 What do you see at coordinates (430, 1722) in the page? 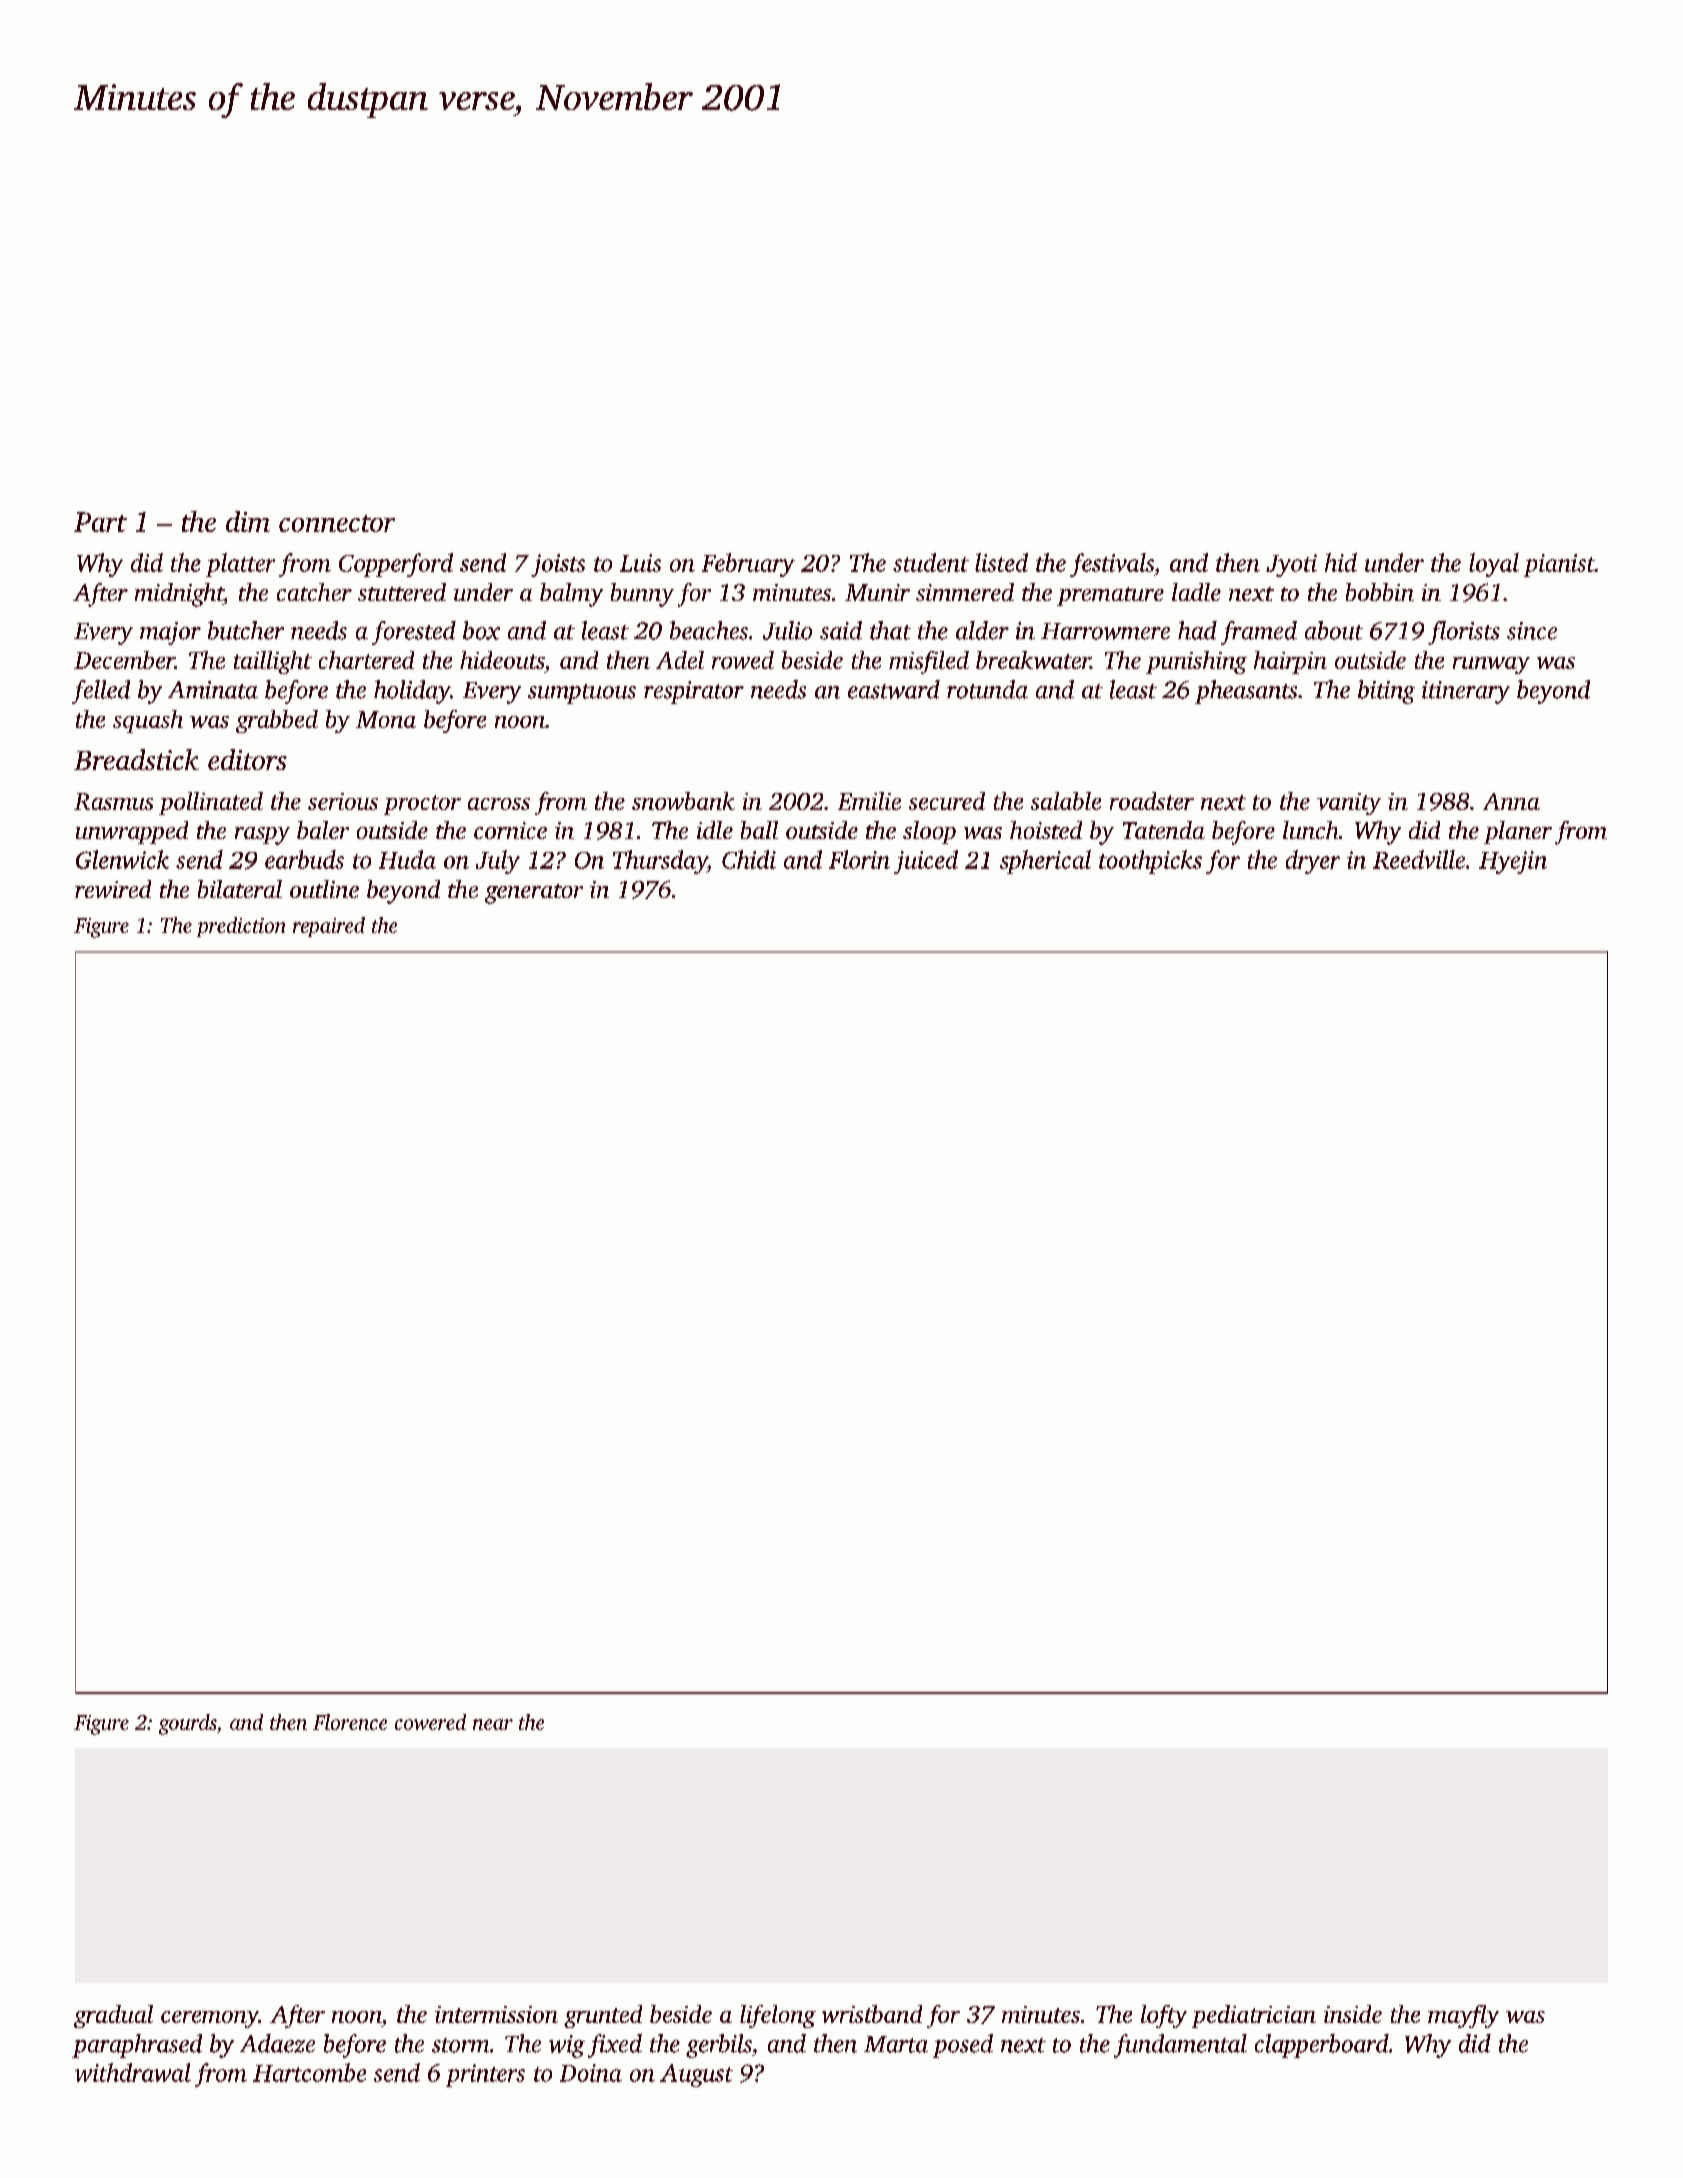
I see `cowered` at bounding box center [430, 1722].
